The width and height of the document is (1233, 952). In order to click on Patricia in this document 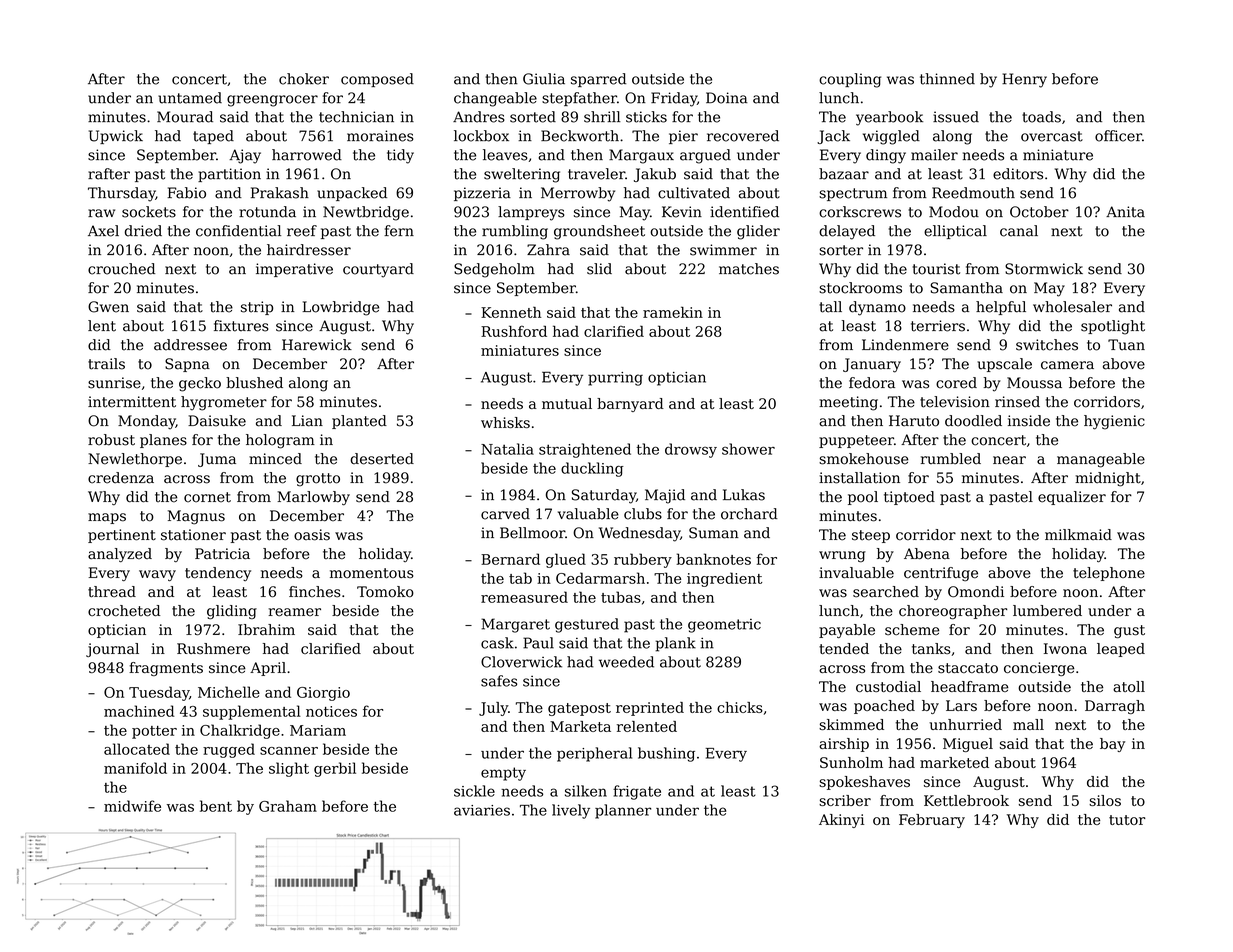, I will do `click(222, 554)`.
